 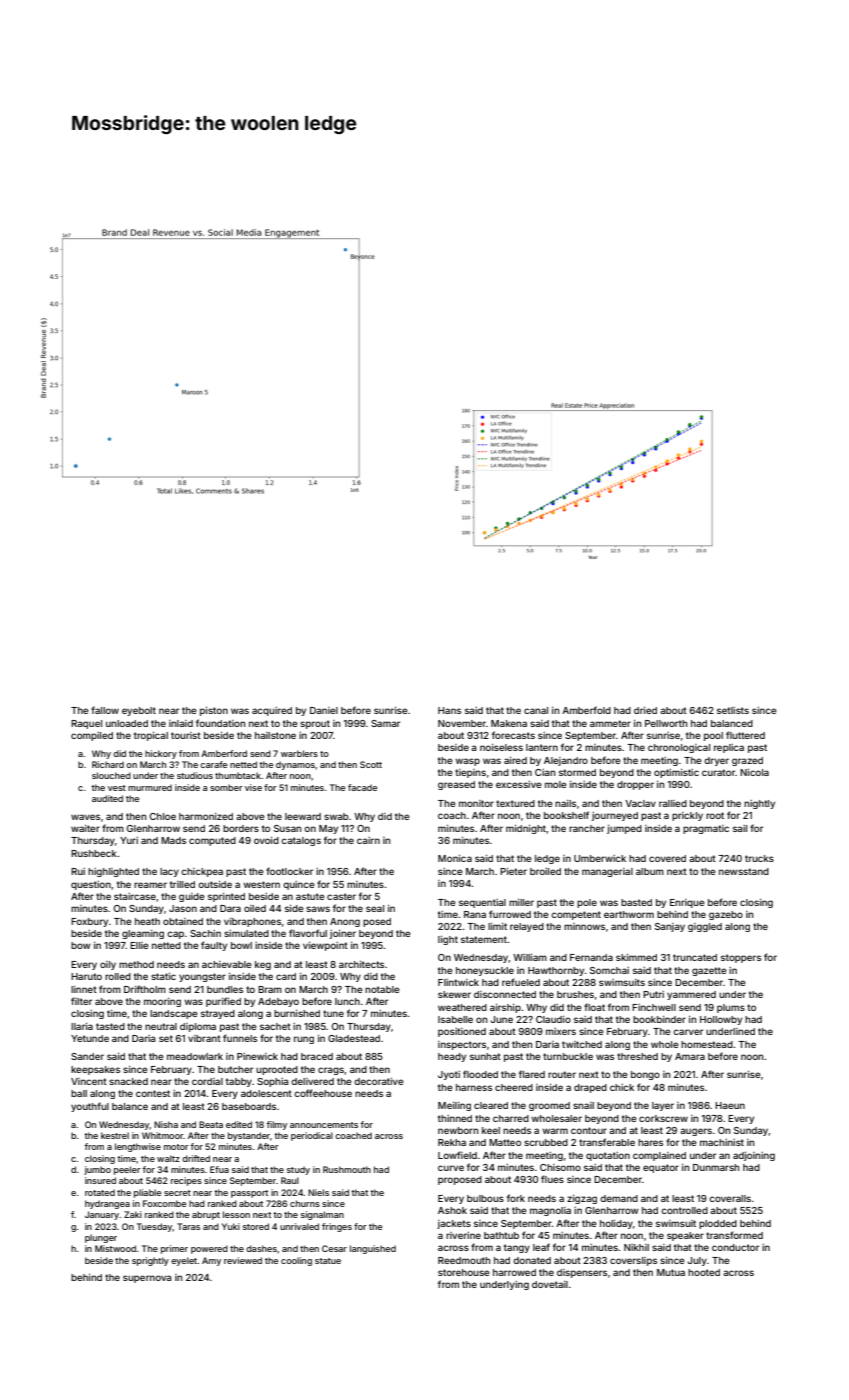 I want to click on plodded, so click(x=718, y=1224).
